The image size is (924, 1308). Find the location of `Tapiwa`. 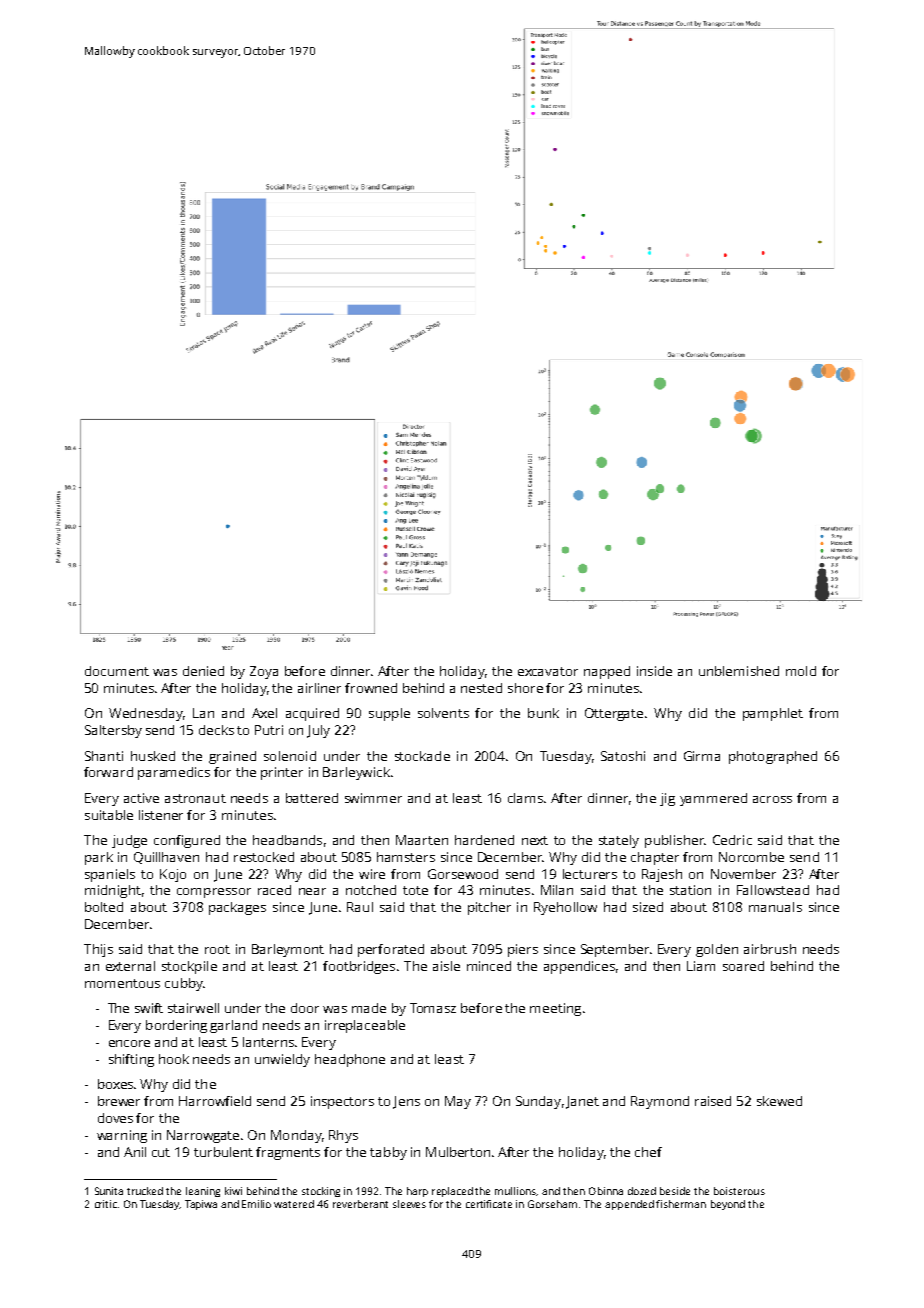

Tapiwa is located at coordinates (201, 1205).
